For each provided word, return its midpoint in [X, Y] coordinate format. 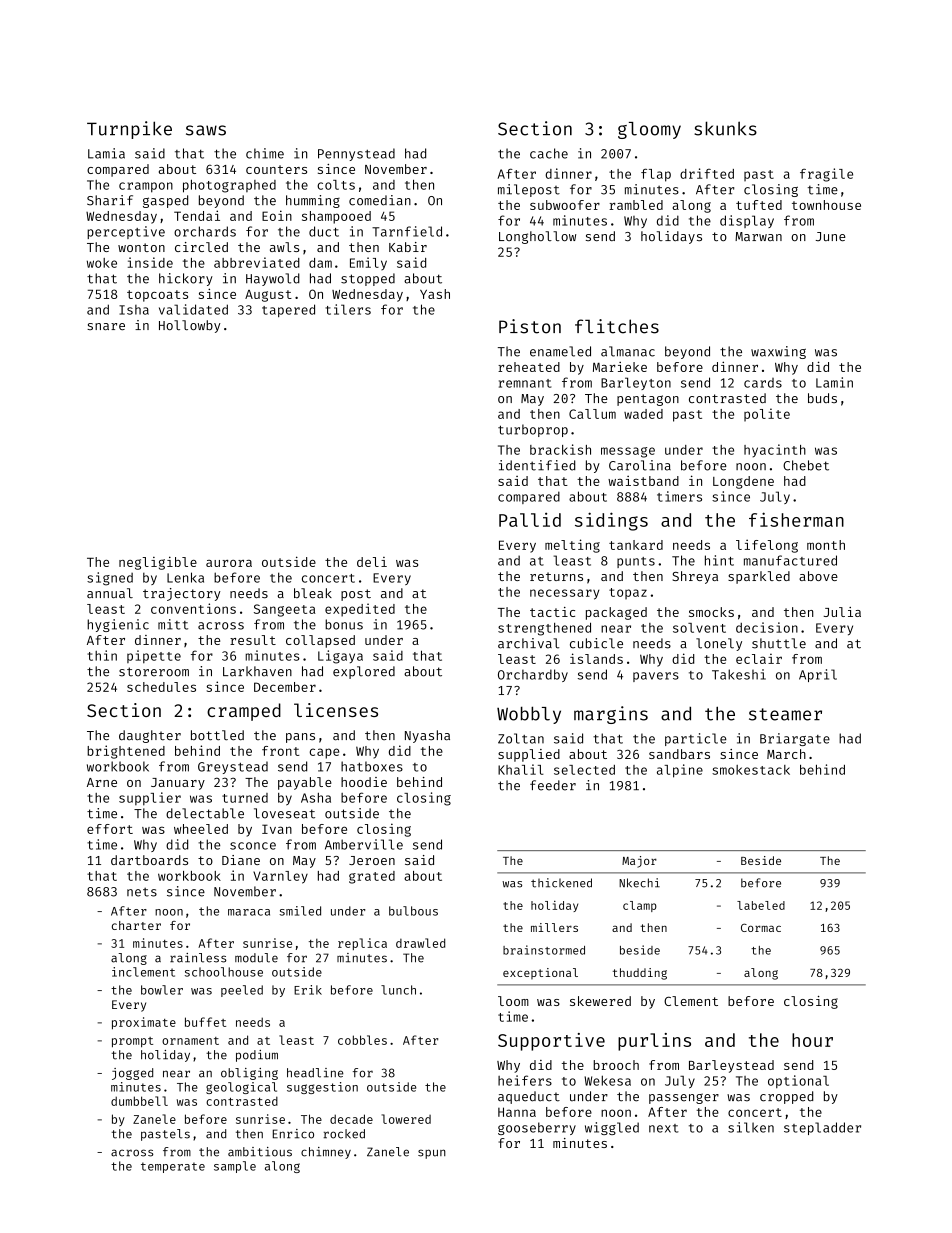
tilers [348, 309]
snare [106, 326]
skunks [725, 128]
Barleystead [731, 1066]
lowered [406, 1119]
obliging [249, 1074]
